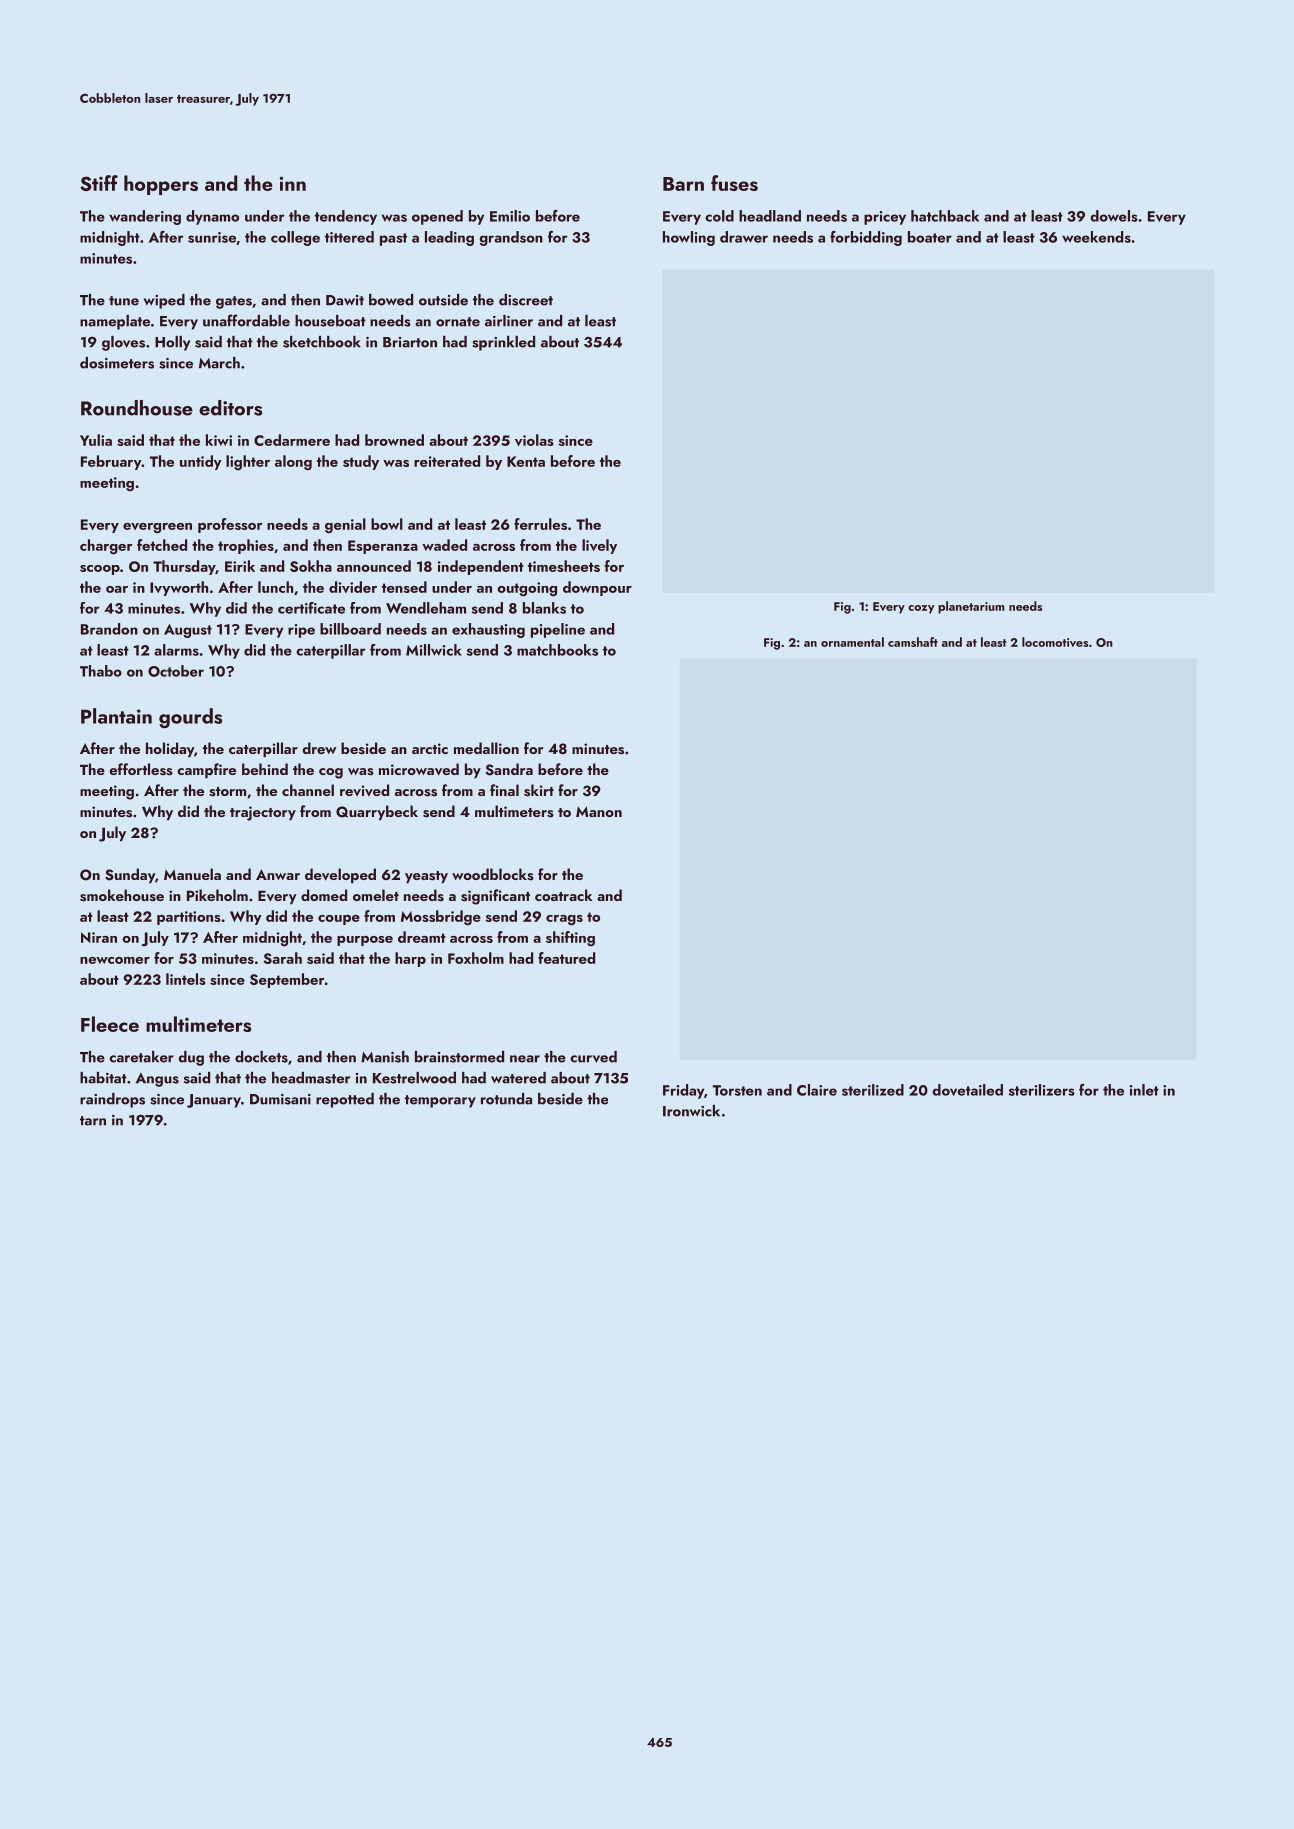 This page has width=1294, height=1829. What do you see at coordinates (1042, 1090) in the page?
I see `sterilizers` at bounding box center [1042, 1090].
